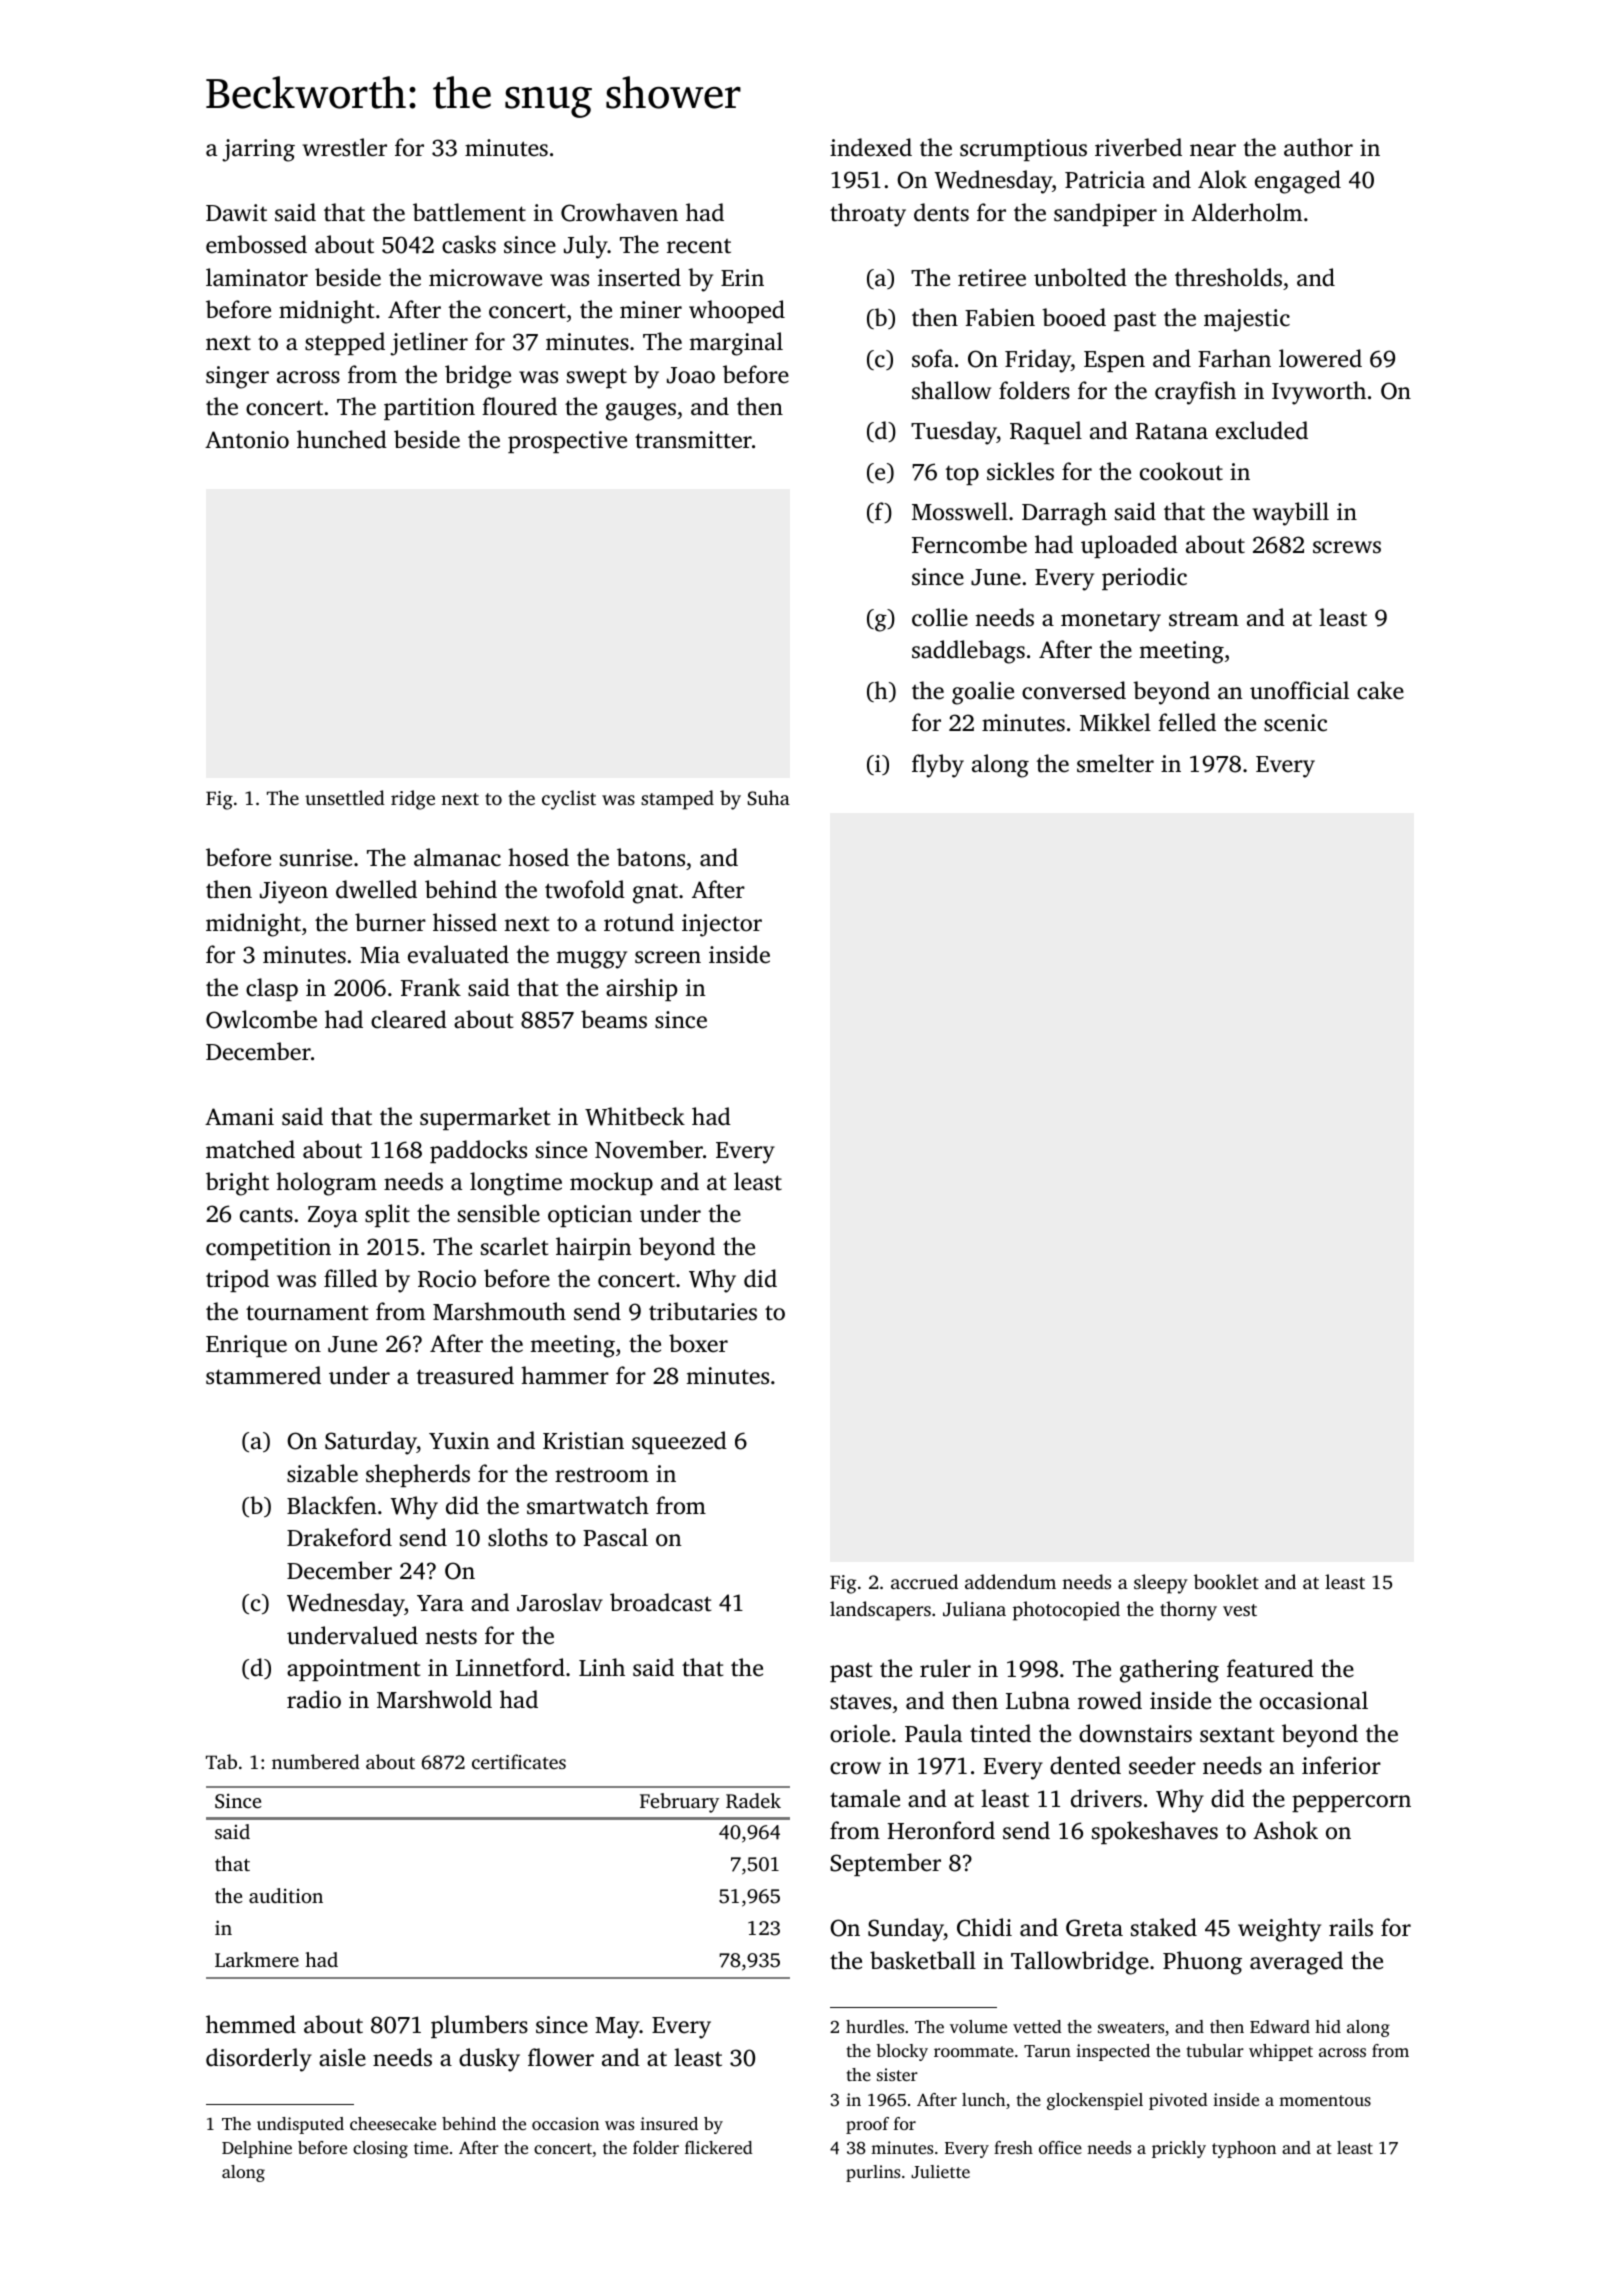  What do you see at coordinates (722, 925) in the screenshot?
I see `injector` at bounding box center [722, 925].
